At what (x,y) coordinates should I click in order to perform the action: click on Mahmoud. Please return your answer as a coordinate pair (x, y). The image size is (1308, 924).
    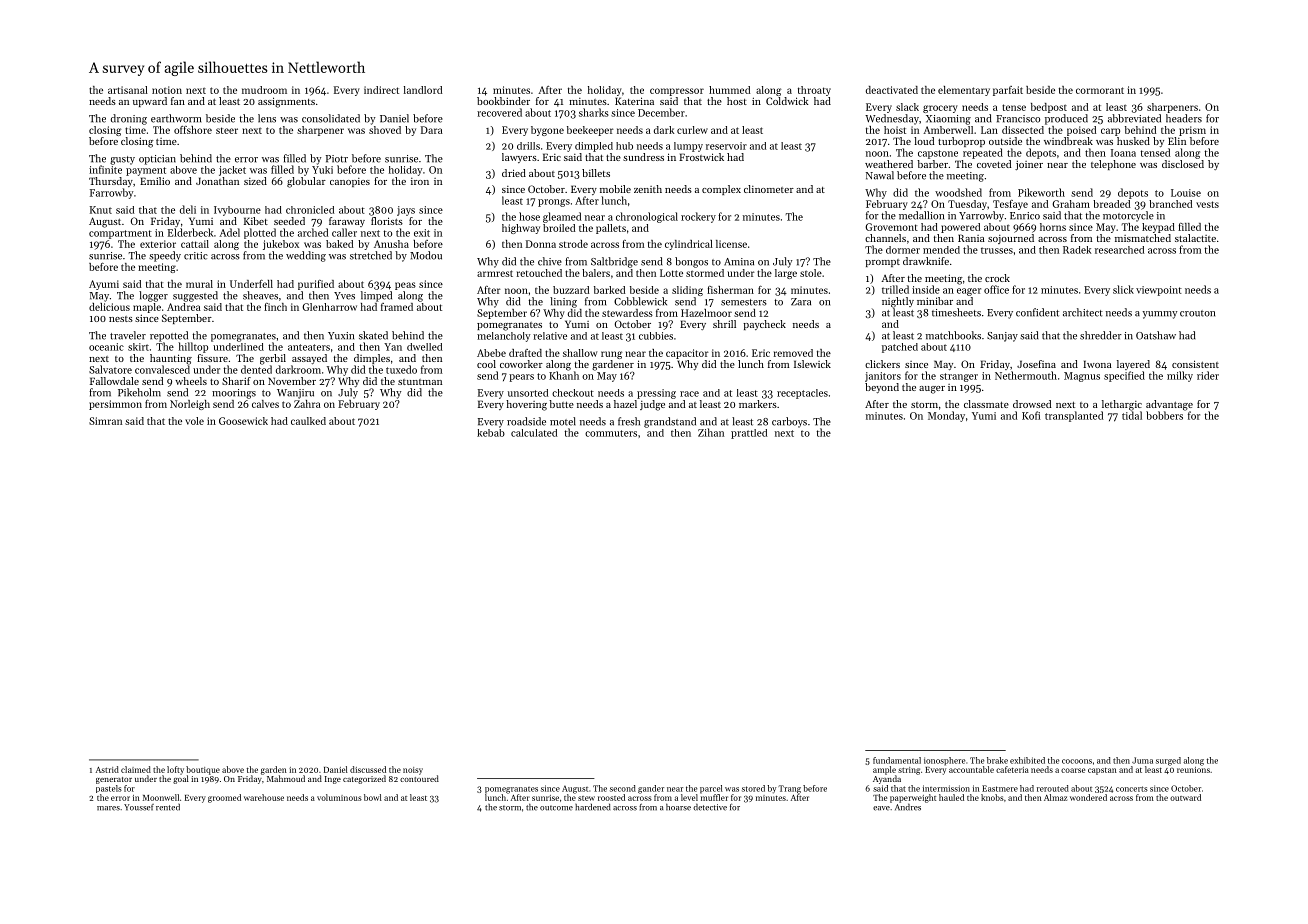
    Looking at the image, I should click on (286, 778).
